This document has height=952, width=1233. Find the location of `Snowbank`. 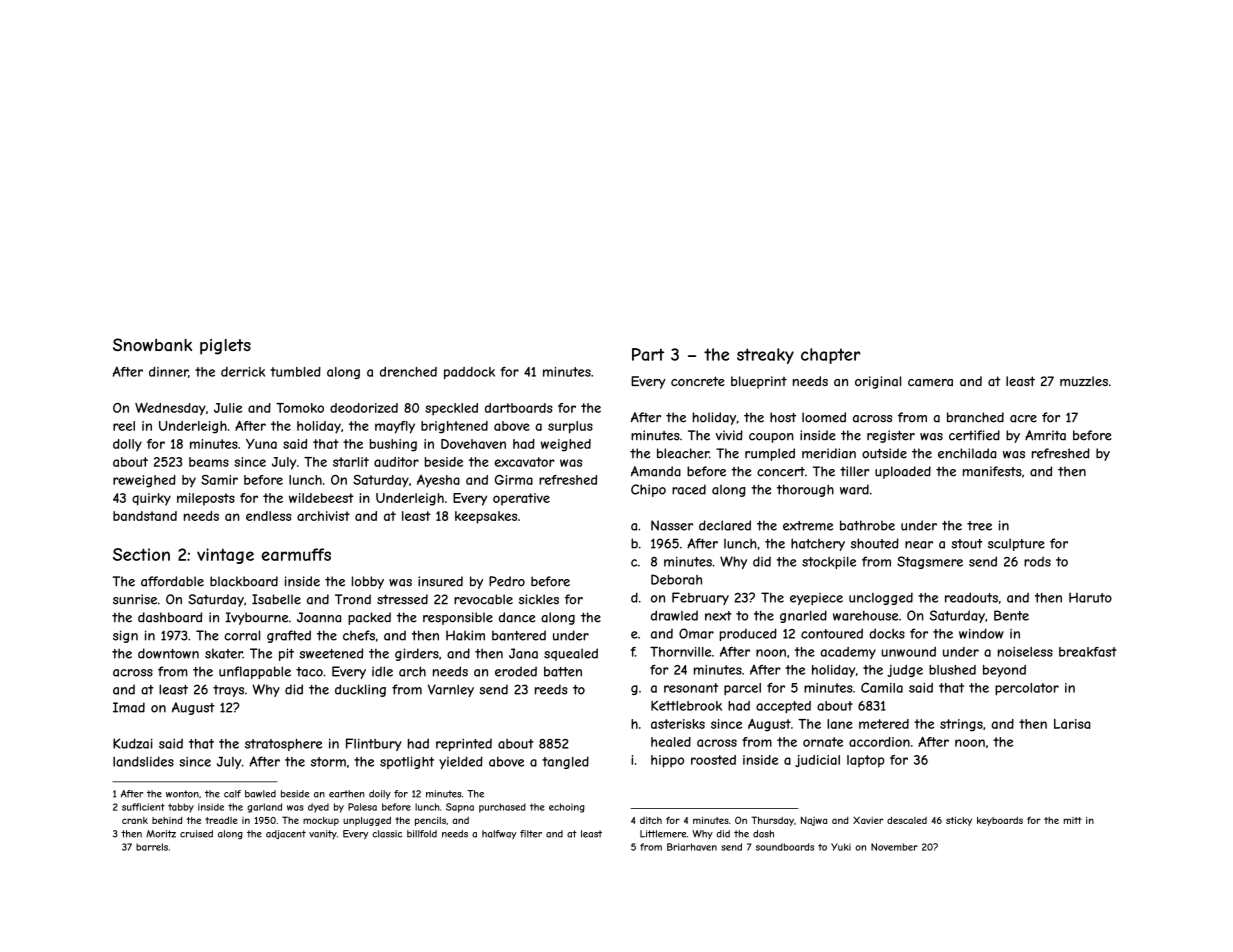

Snowbank is located at coordinates (152, 344).
